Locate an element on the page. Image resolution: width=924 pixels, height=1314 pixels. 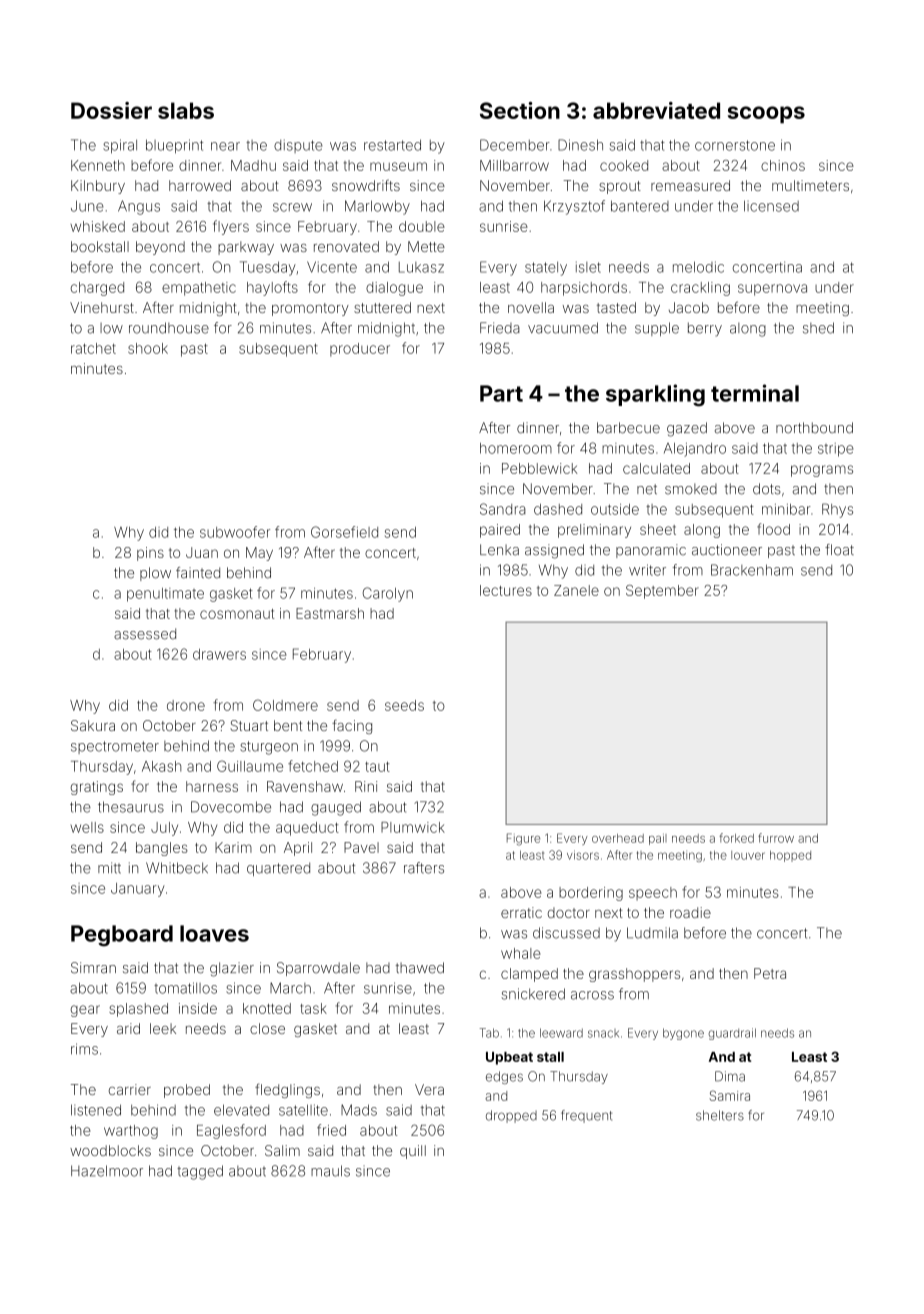
Madhu is located at coordinates (253, 165).
